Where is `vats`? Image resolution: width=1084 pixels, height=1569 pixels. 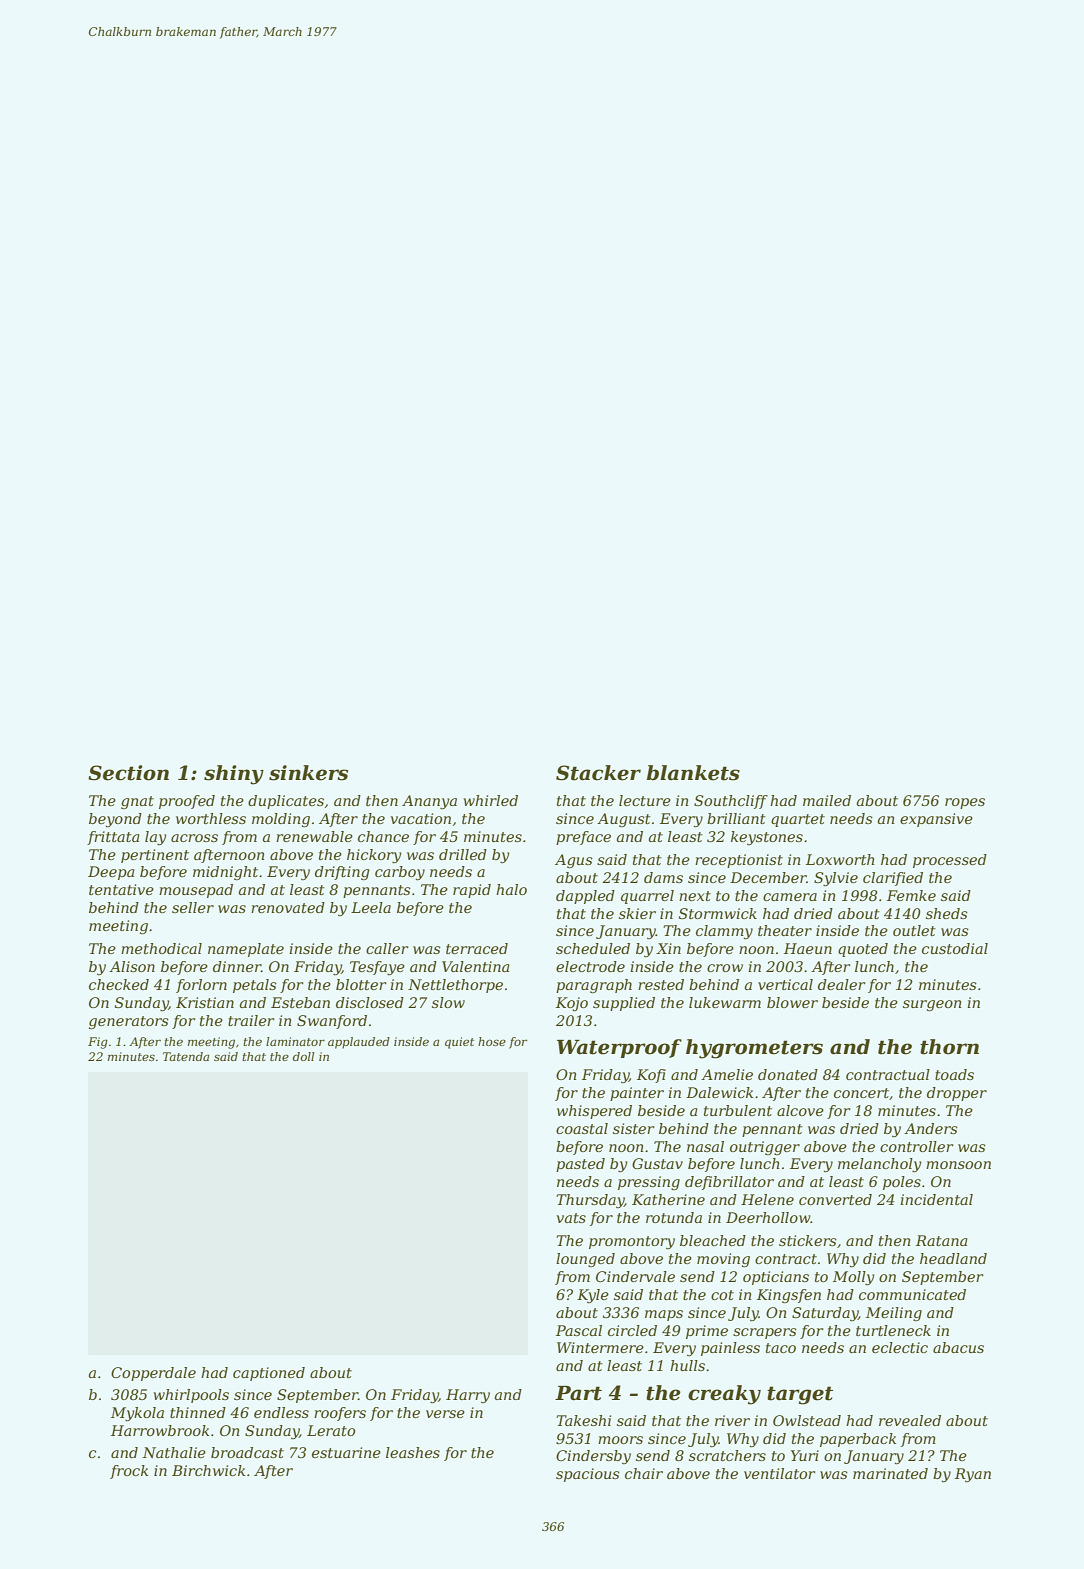
vats is located at coordinates (571, 1218).
